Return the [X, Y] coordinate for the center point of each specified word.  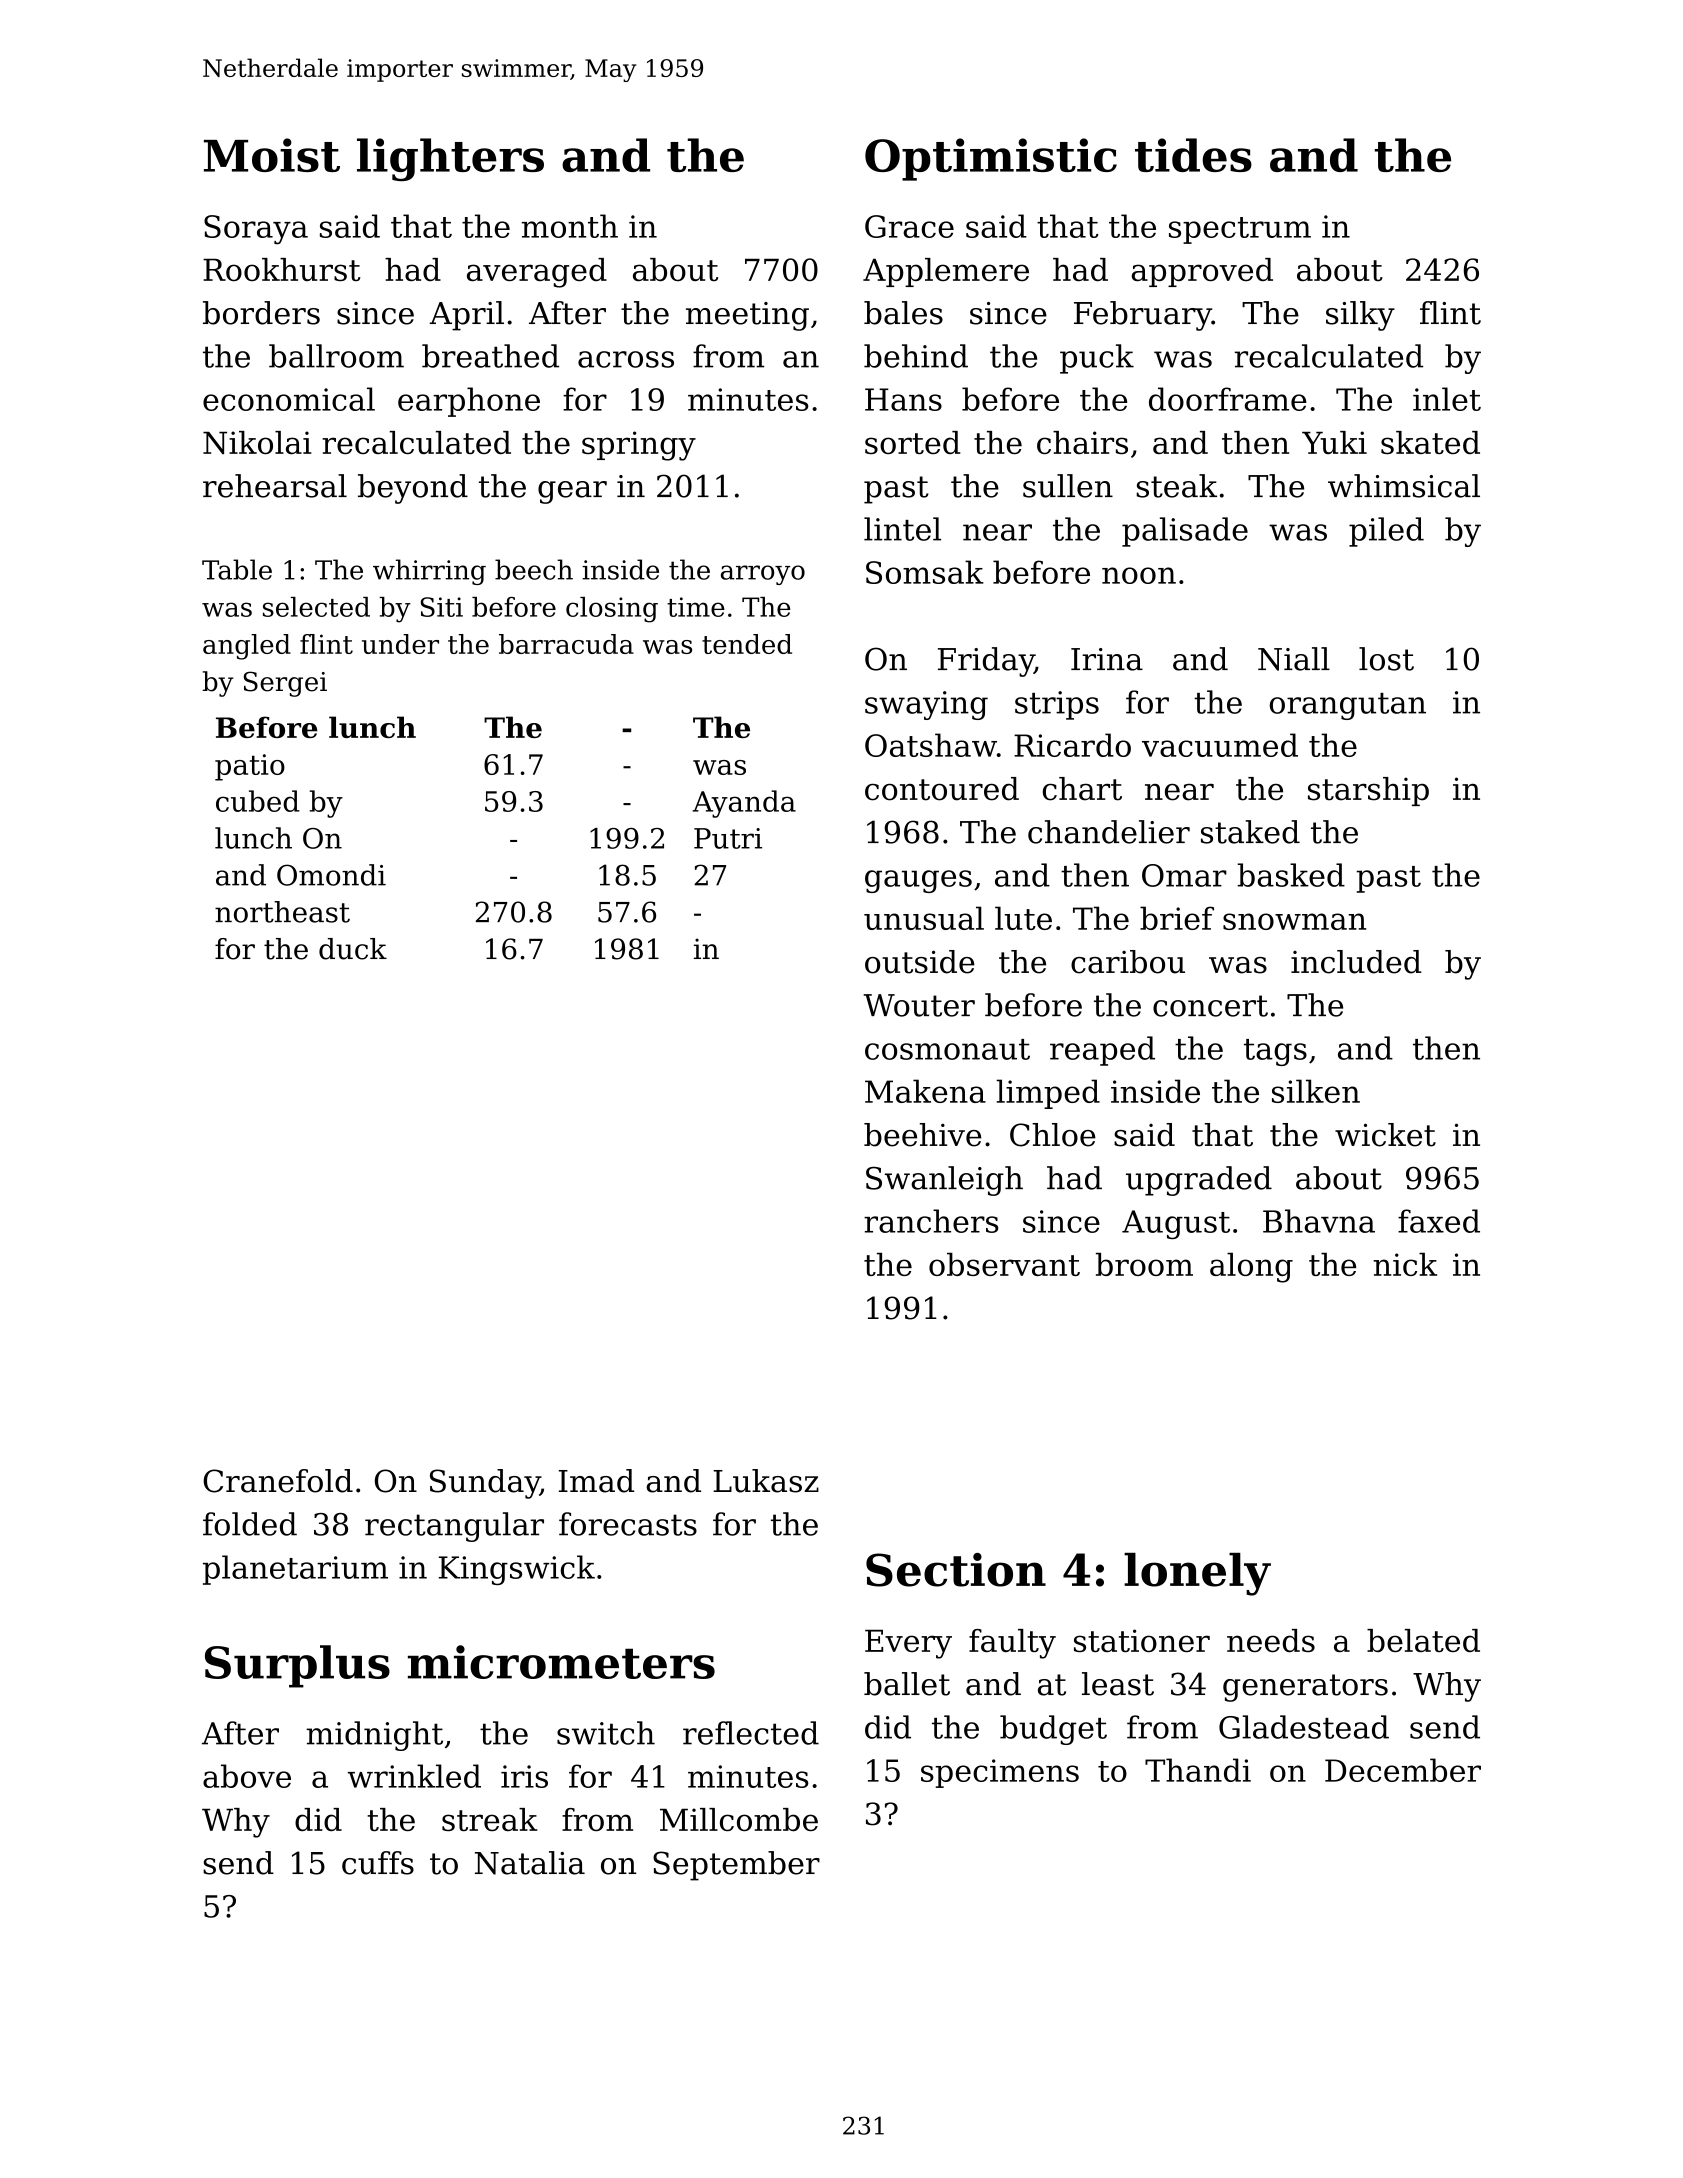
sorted [912, 442]
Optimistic [991, 159]
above [247, 1776]
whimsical [1404, 486]
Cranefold [278, 1481]
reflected [751, 1733]
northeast [282, 912]
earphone [469, 402]
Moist [272, 155]
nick [1405, 1264]
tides [1193, 155]
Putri [728, 838]
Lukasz [766, 1481]
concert [1210, 1006]
